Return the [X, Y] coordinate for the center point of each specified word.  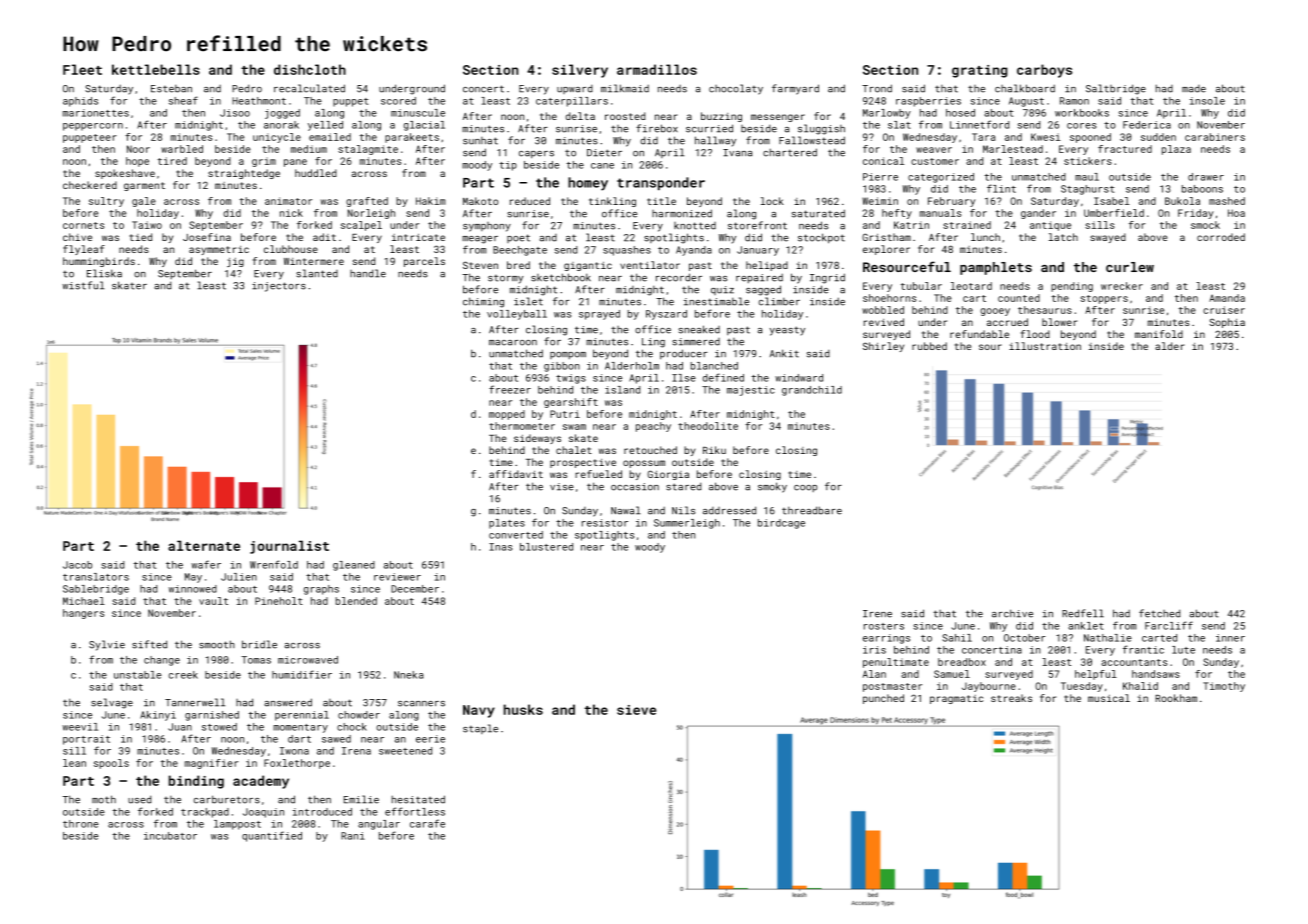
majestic [751, 391]
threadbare [812, 510]
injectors [279, 287]
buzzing [721, 117]
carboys [1044, 71]
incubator [170, 836]
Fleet [82, 69]
